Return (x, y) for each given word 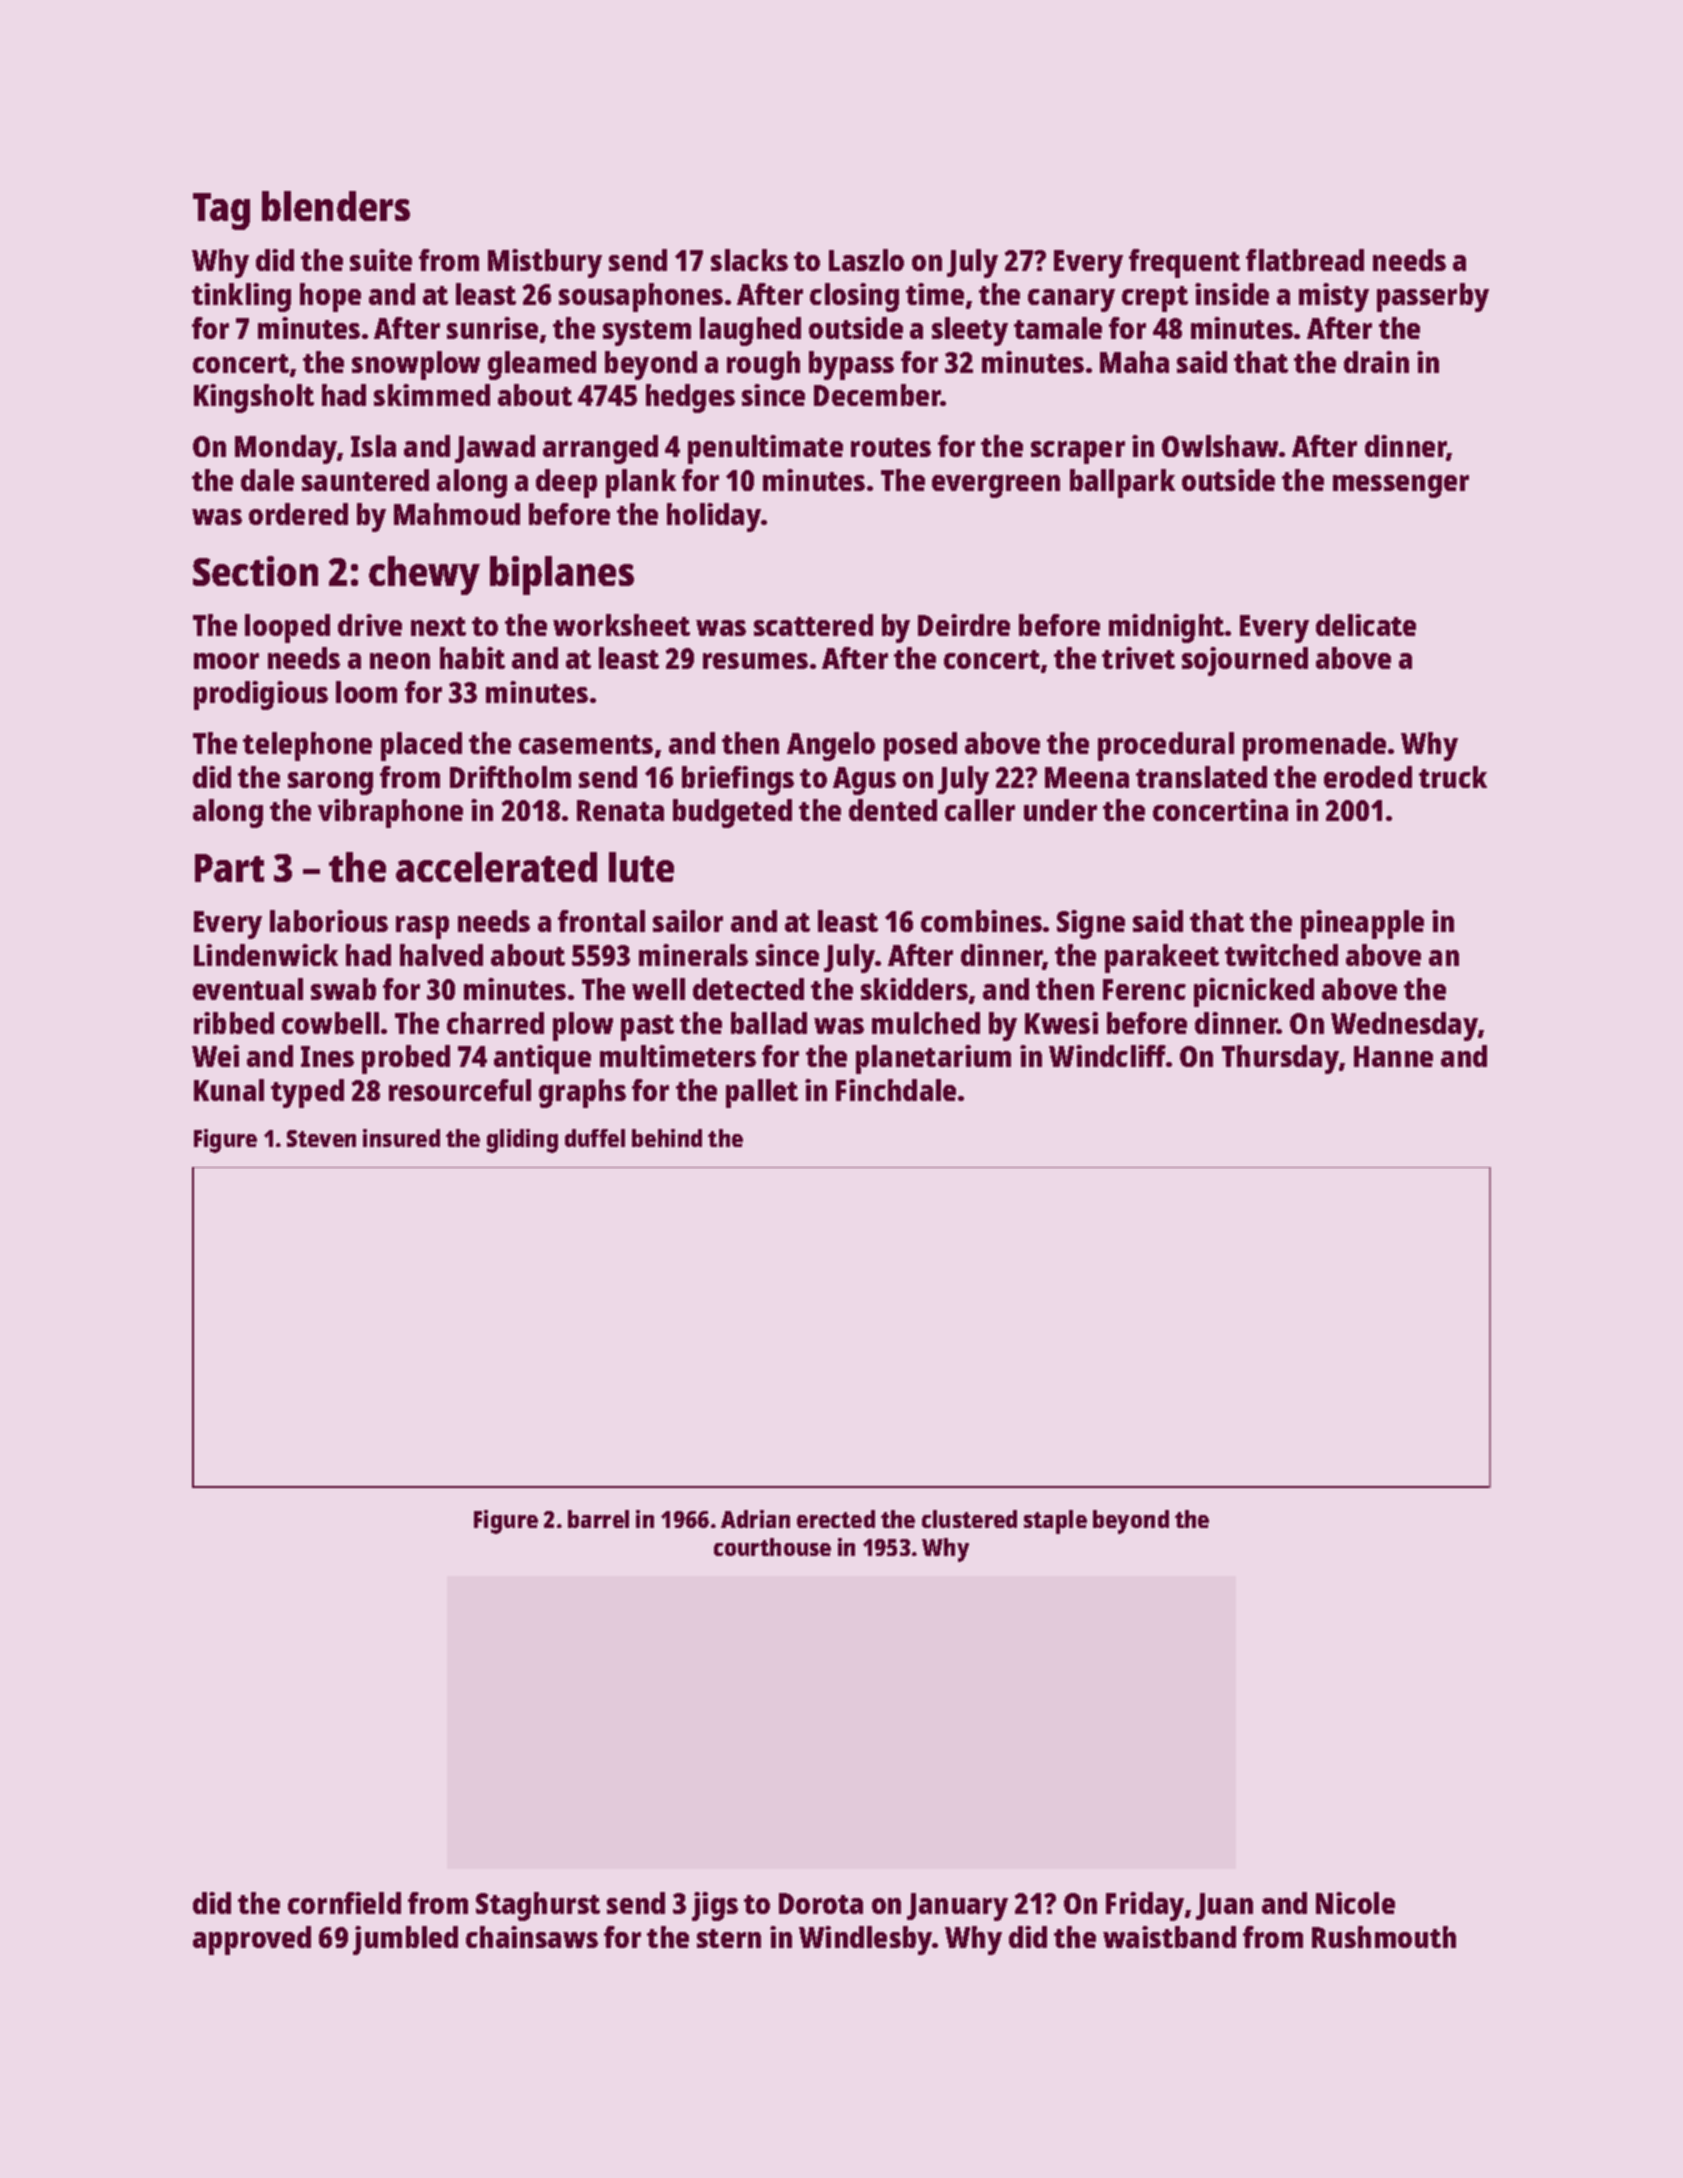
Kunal (229, 1090)
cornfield (344, 1903)
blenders (336, 206)
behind (667, 1138)
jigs (715, 1906)
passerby (1433, 297)
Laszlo (866, 260)
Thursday (1280, 1059)
